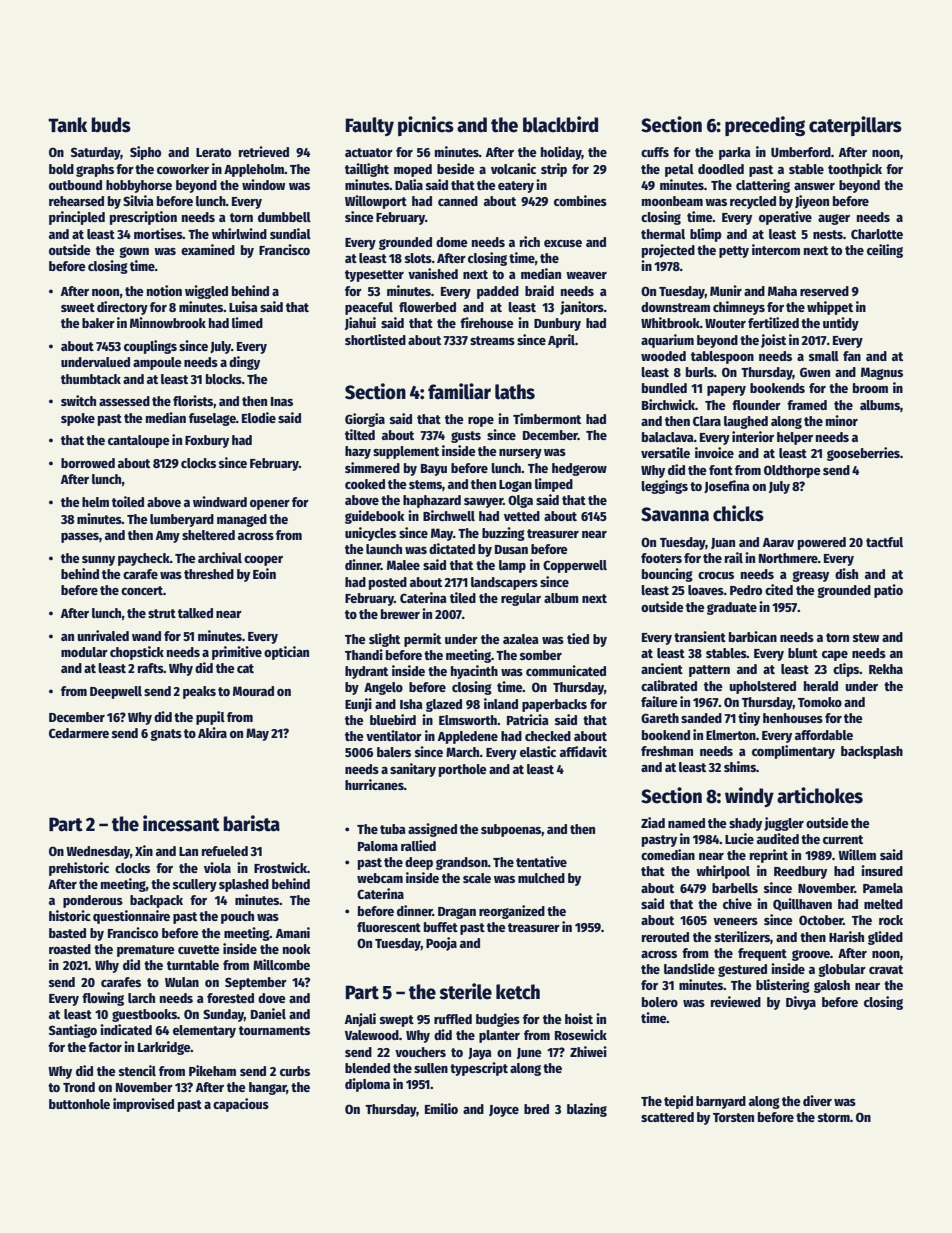 The height and width of the page is (1233, 952). What do you see at coordinates (78, 400) in the page?
I see `switch` at bounding box center [78, 400].
